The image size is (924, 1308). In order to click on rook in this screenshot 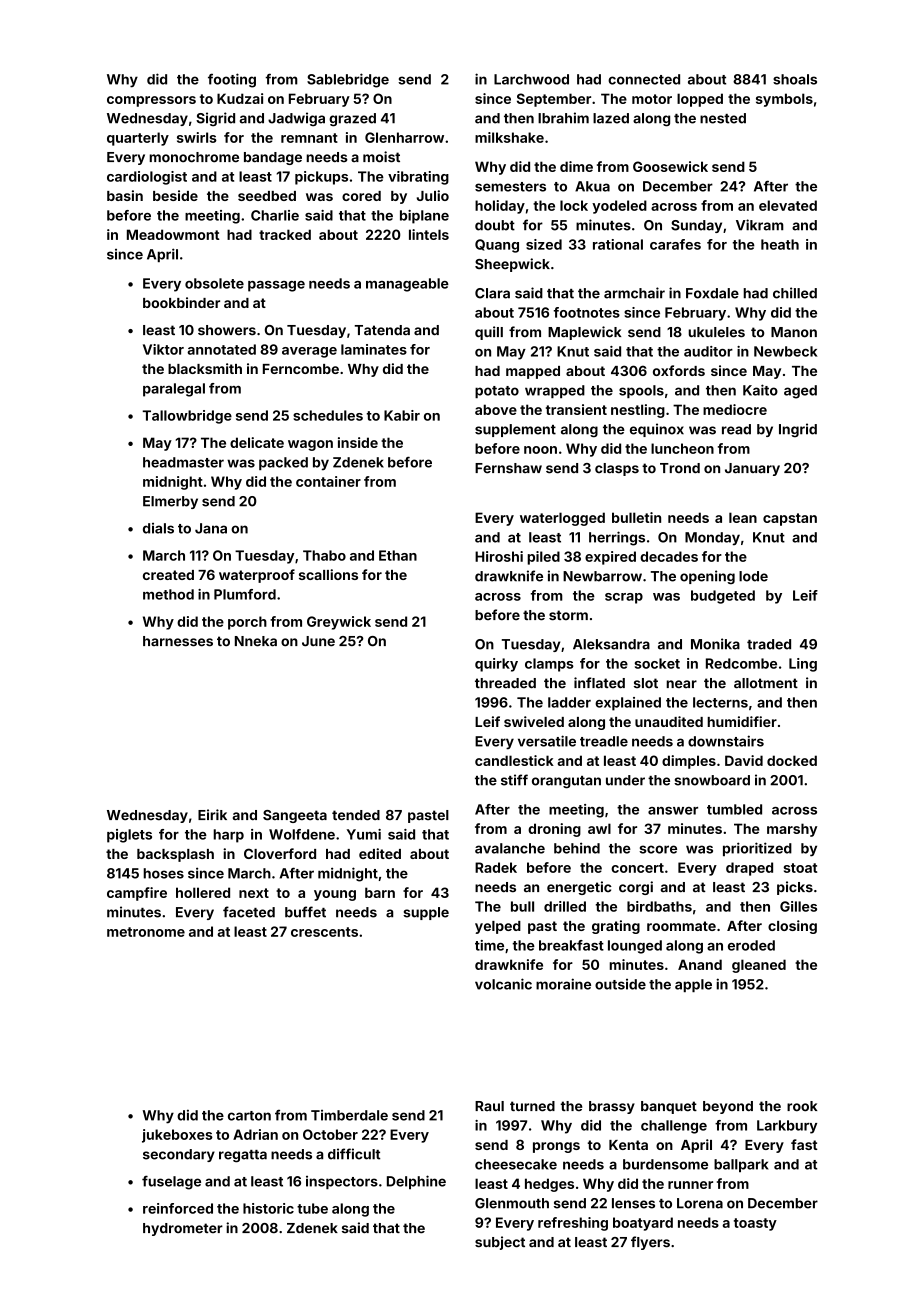, I will do `click(802, 1106)`.
